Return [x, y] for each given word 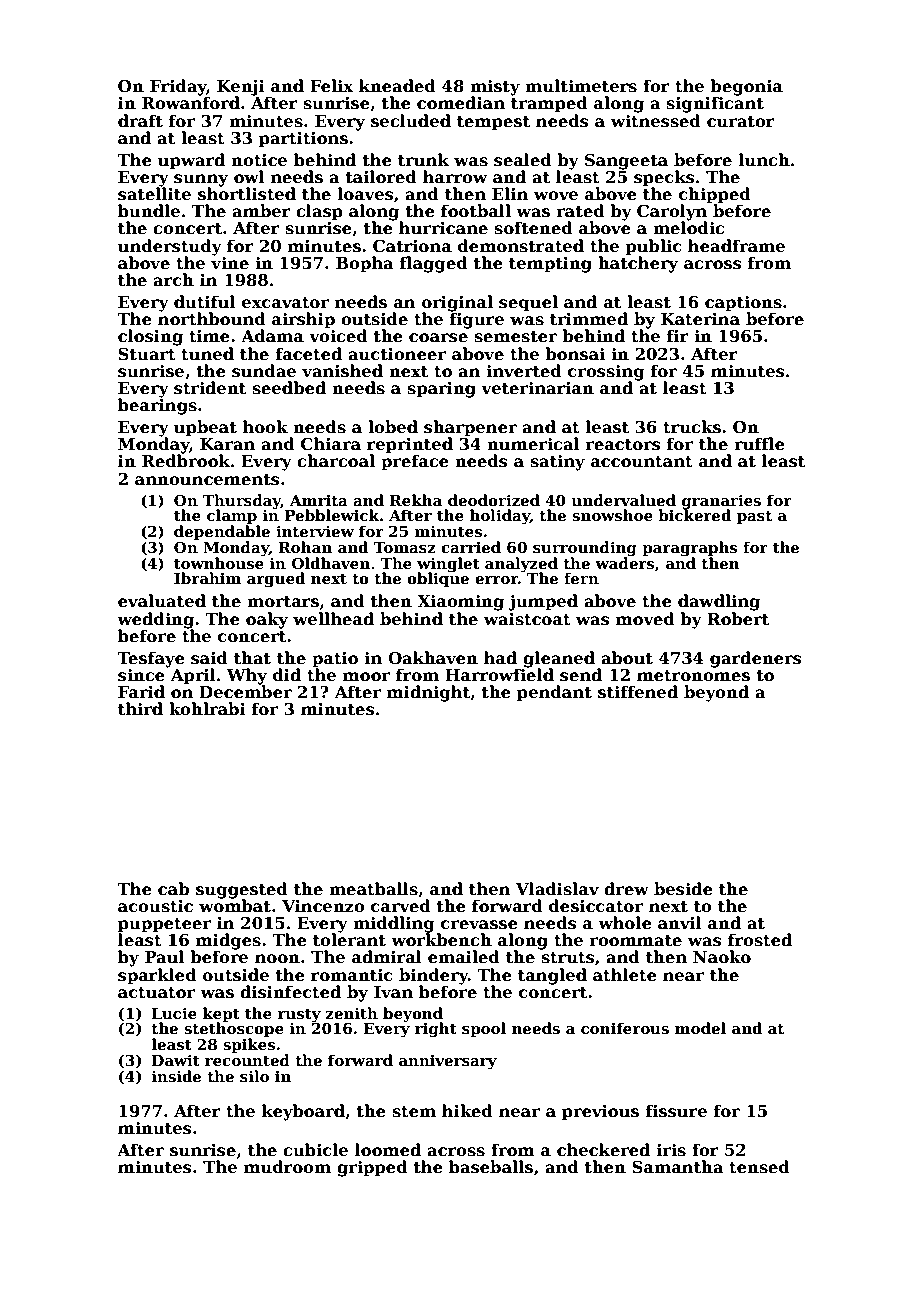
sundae [264, 371]
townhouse [219, 563]
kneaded [397, 86]
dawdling [719, 602]
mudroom [287, 1167]
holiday [500, 517]
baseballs [491, 1167]
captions [743, 304]
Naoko [722, 957]
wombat [235, 906]
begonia [746, 87]
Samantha [678, 1167]
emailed [464, 957]
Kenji [241, 88]
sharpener [470, 428]
